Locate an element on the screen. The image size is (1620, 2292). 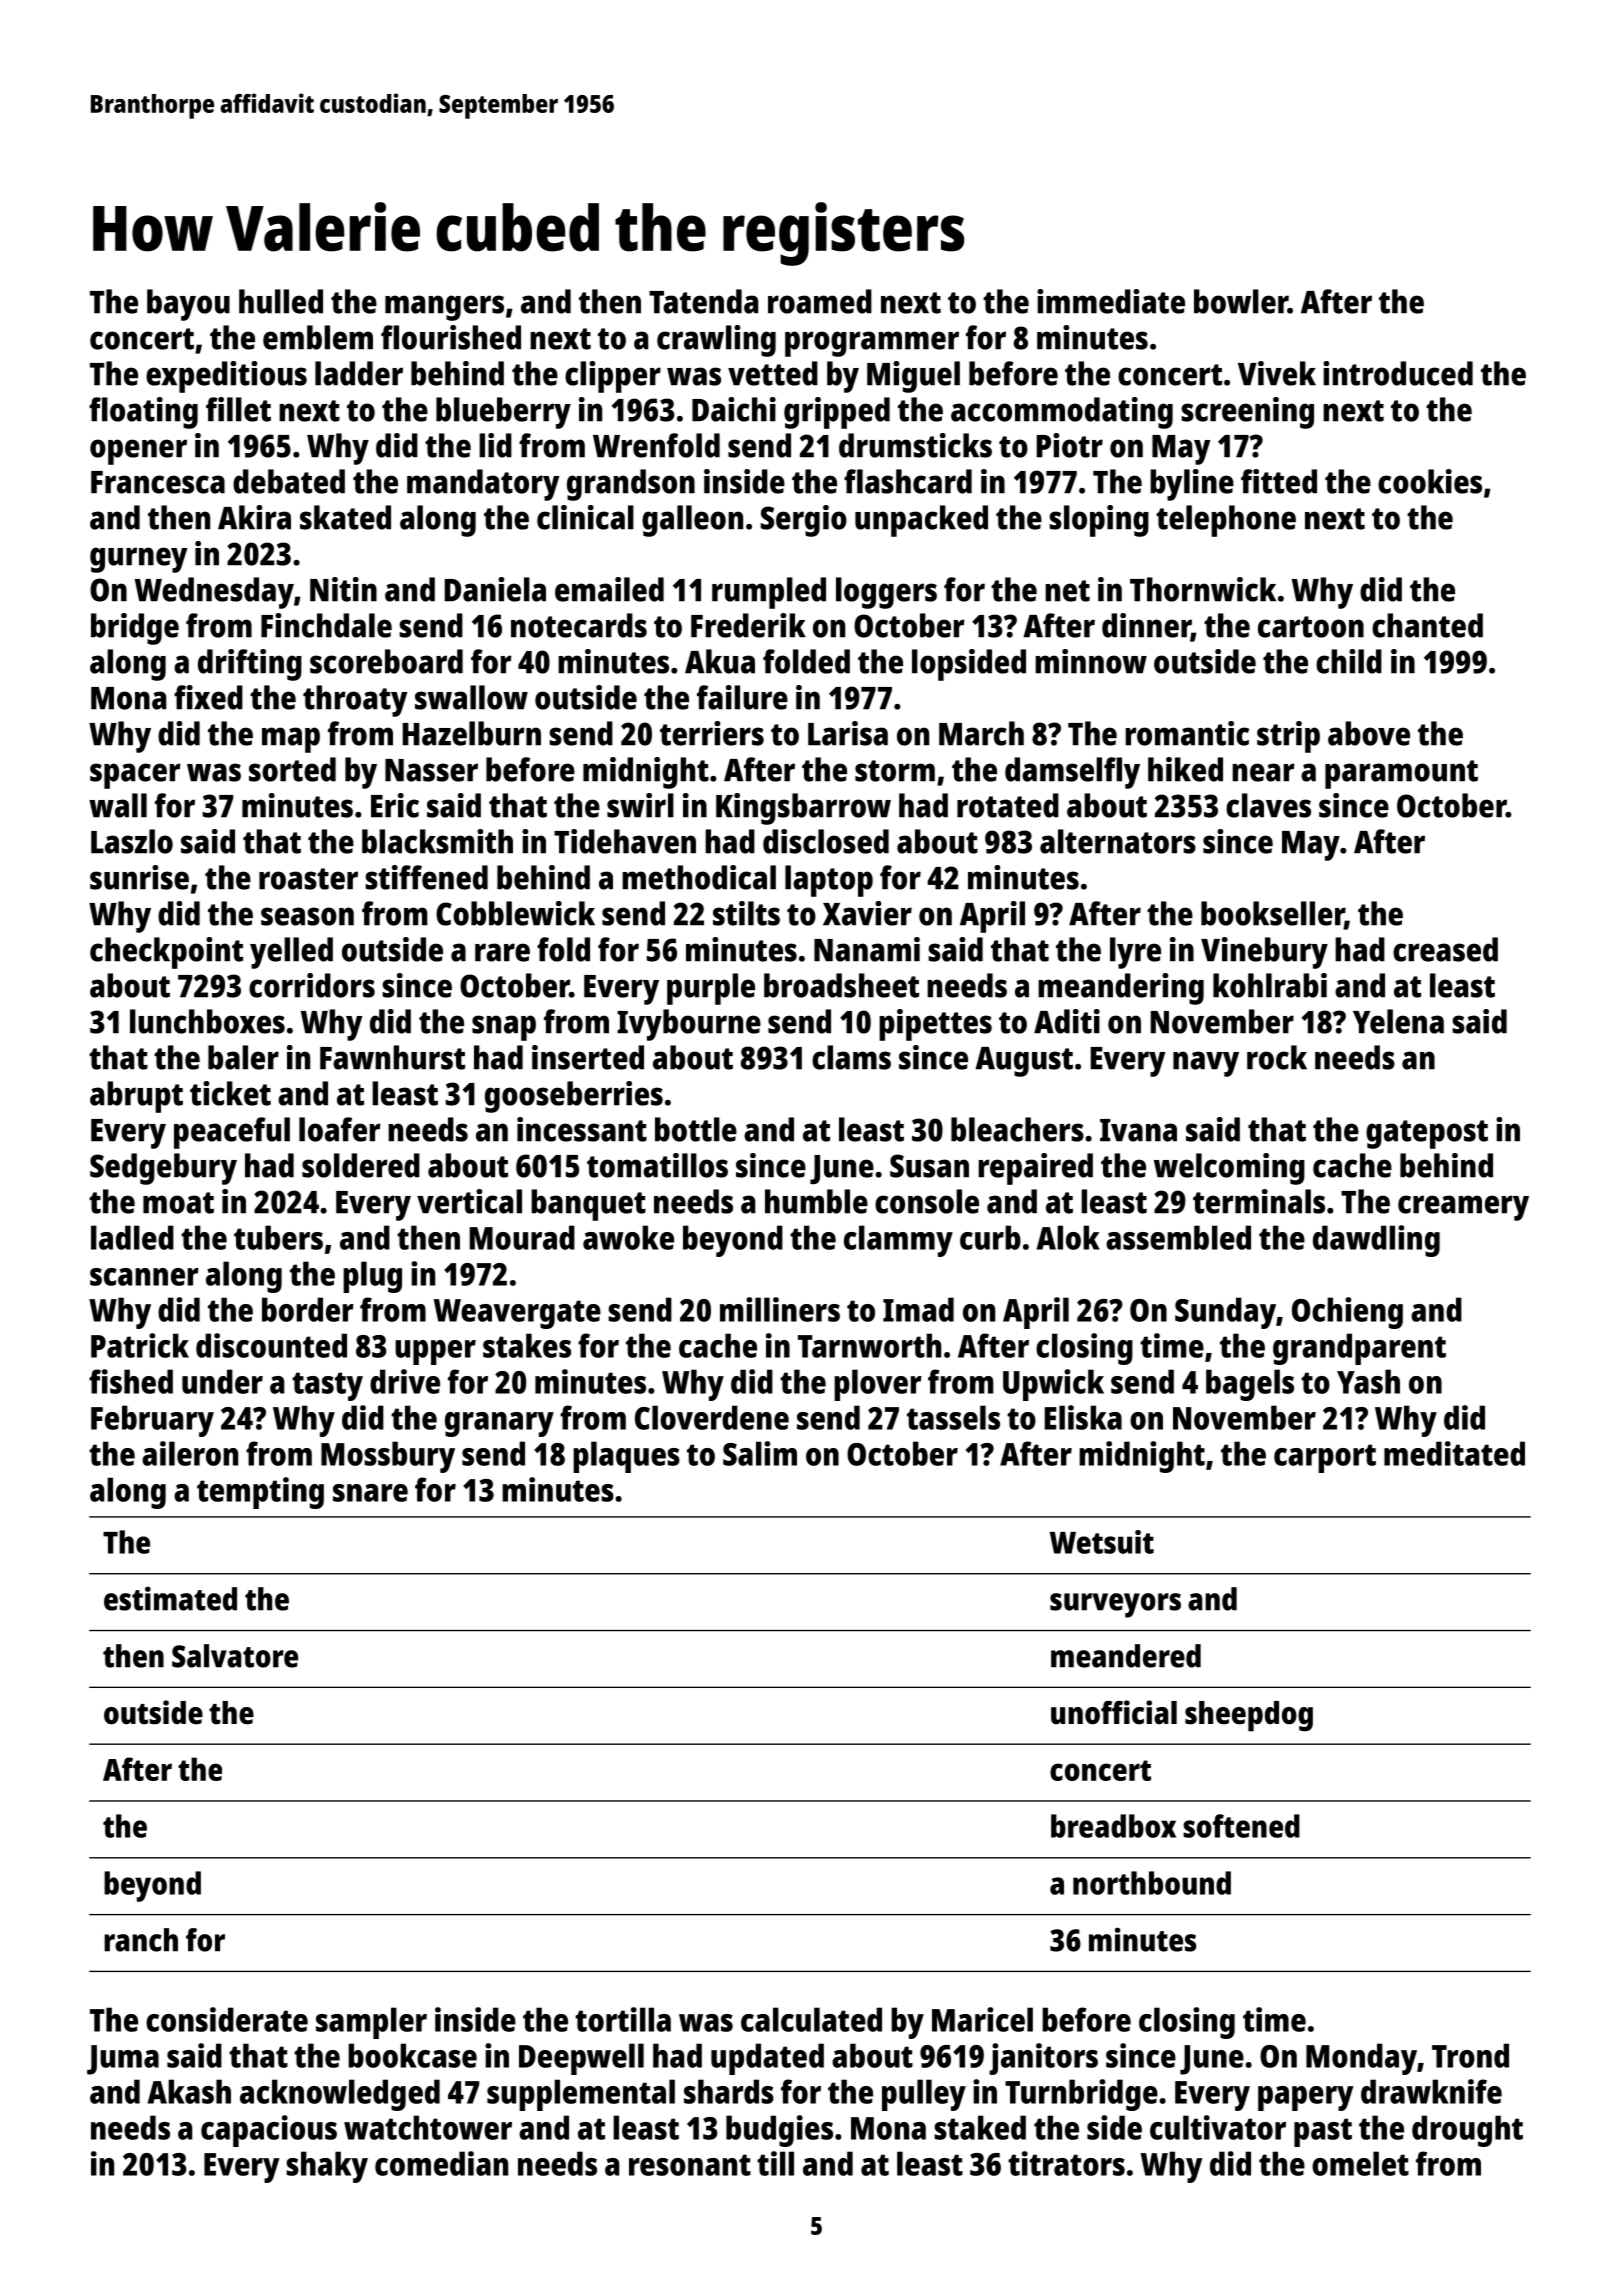
bowler is located at coordinates (1241, 301).
